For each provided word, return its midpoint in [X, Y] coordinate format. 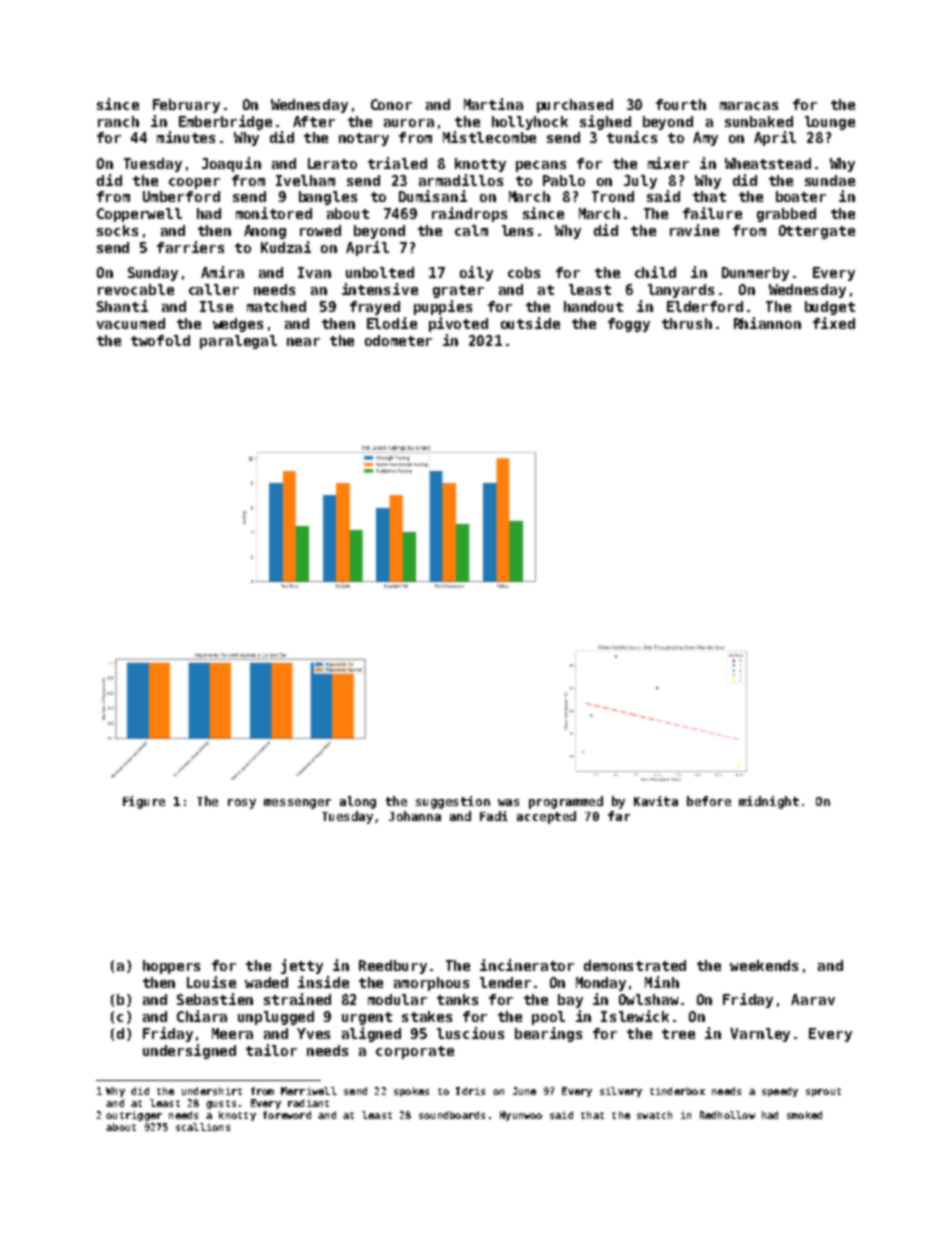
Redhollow [727, 1115]
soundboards [452, 1115]
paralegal [238, 342]
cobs [524, 272]
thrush [687, 323]
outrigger [134, 1116]
